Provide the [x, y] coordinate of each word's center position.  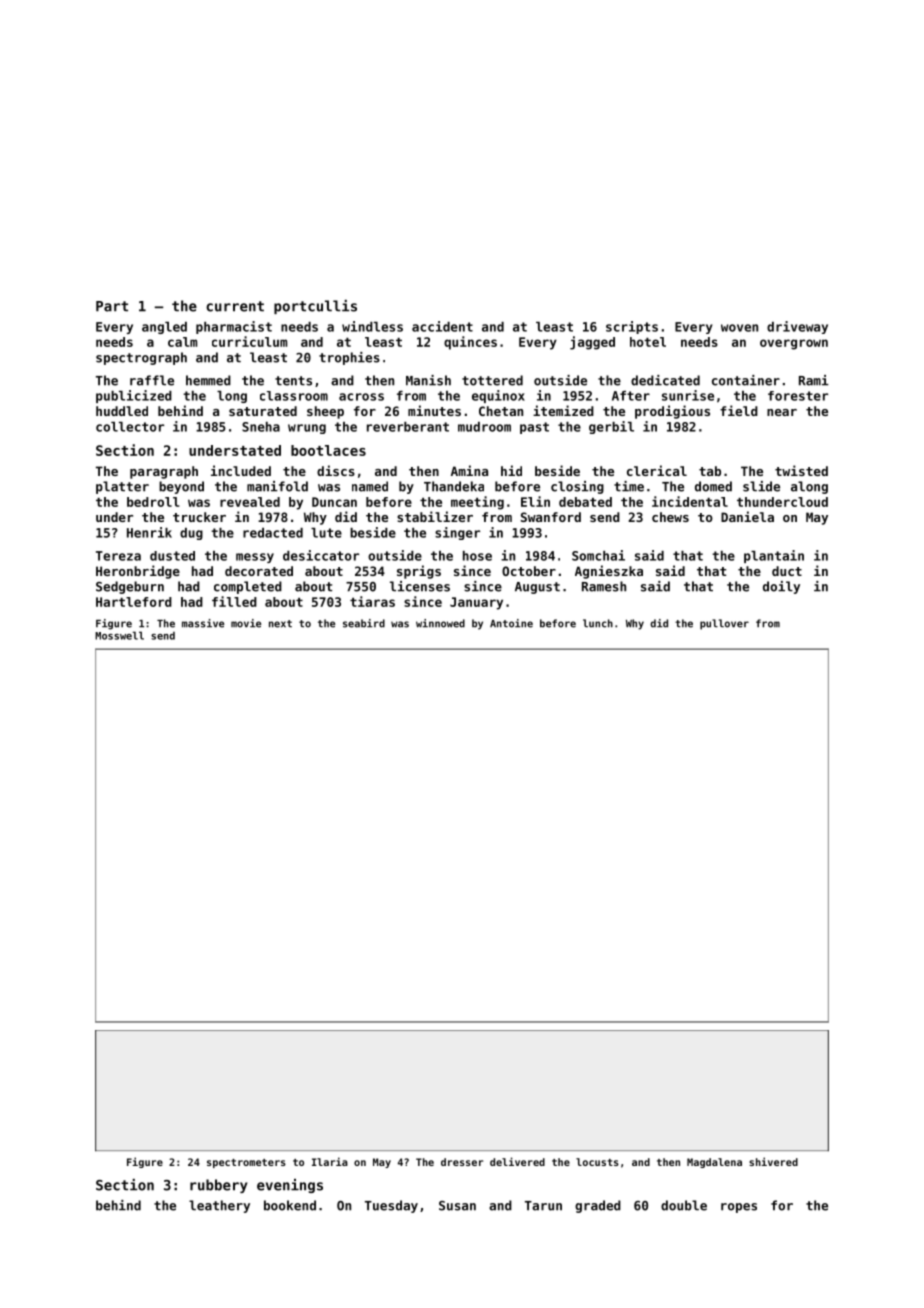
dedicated [665, 380]
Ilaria [330, 1161]
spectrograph [141, 358]
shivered [773, 1161]
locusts [597, 1162]
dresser [462, 1162]
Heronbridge [138, 572]
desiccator [321, 555]
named [370, 486]
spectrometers [246, 1163]
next [280, 624]
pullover [724, 624]
